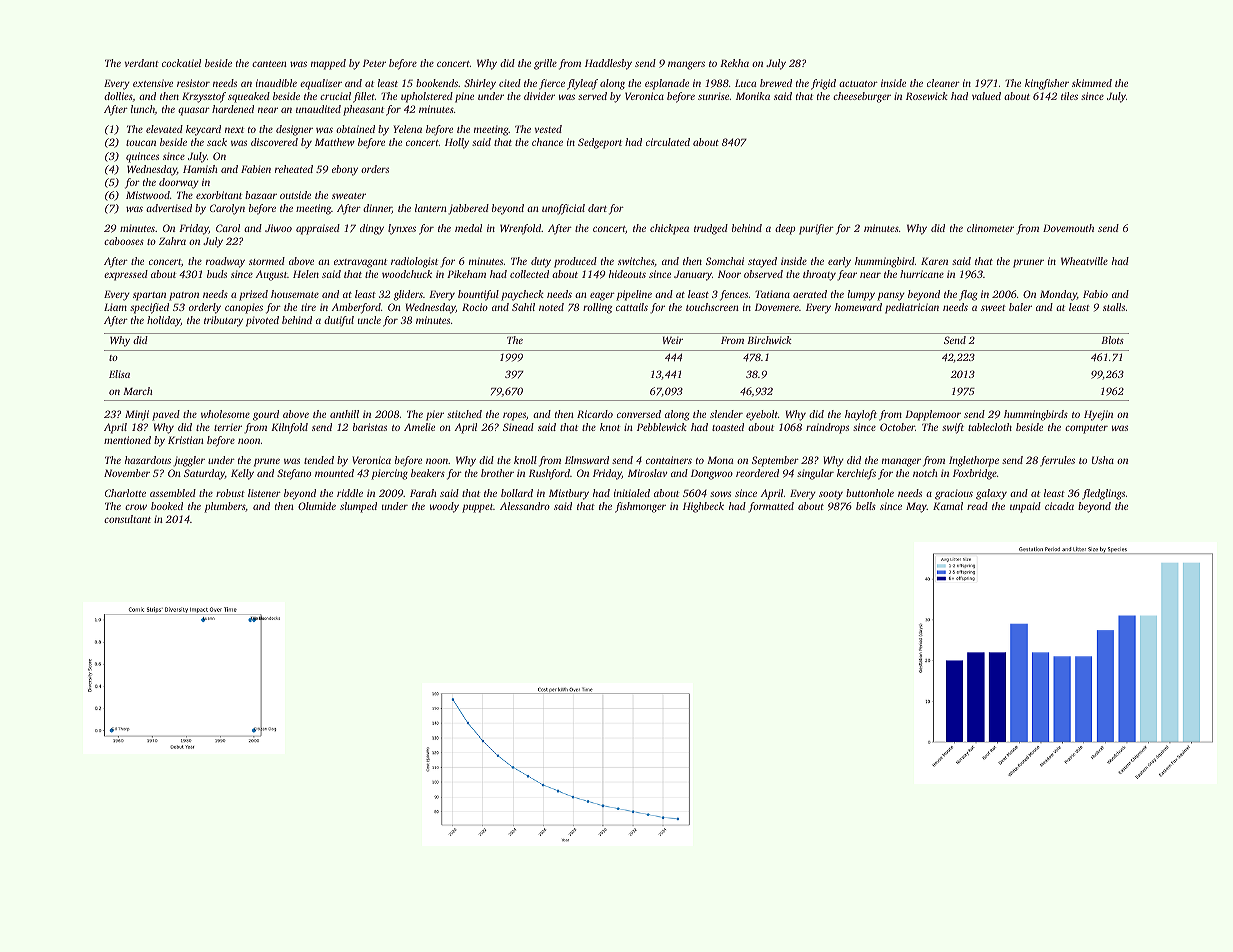  What do you see at coordinates (547, 142) in the screenshot?
I see `chance` at bounding box center [547, 142].
